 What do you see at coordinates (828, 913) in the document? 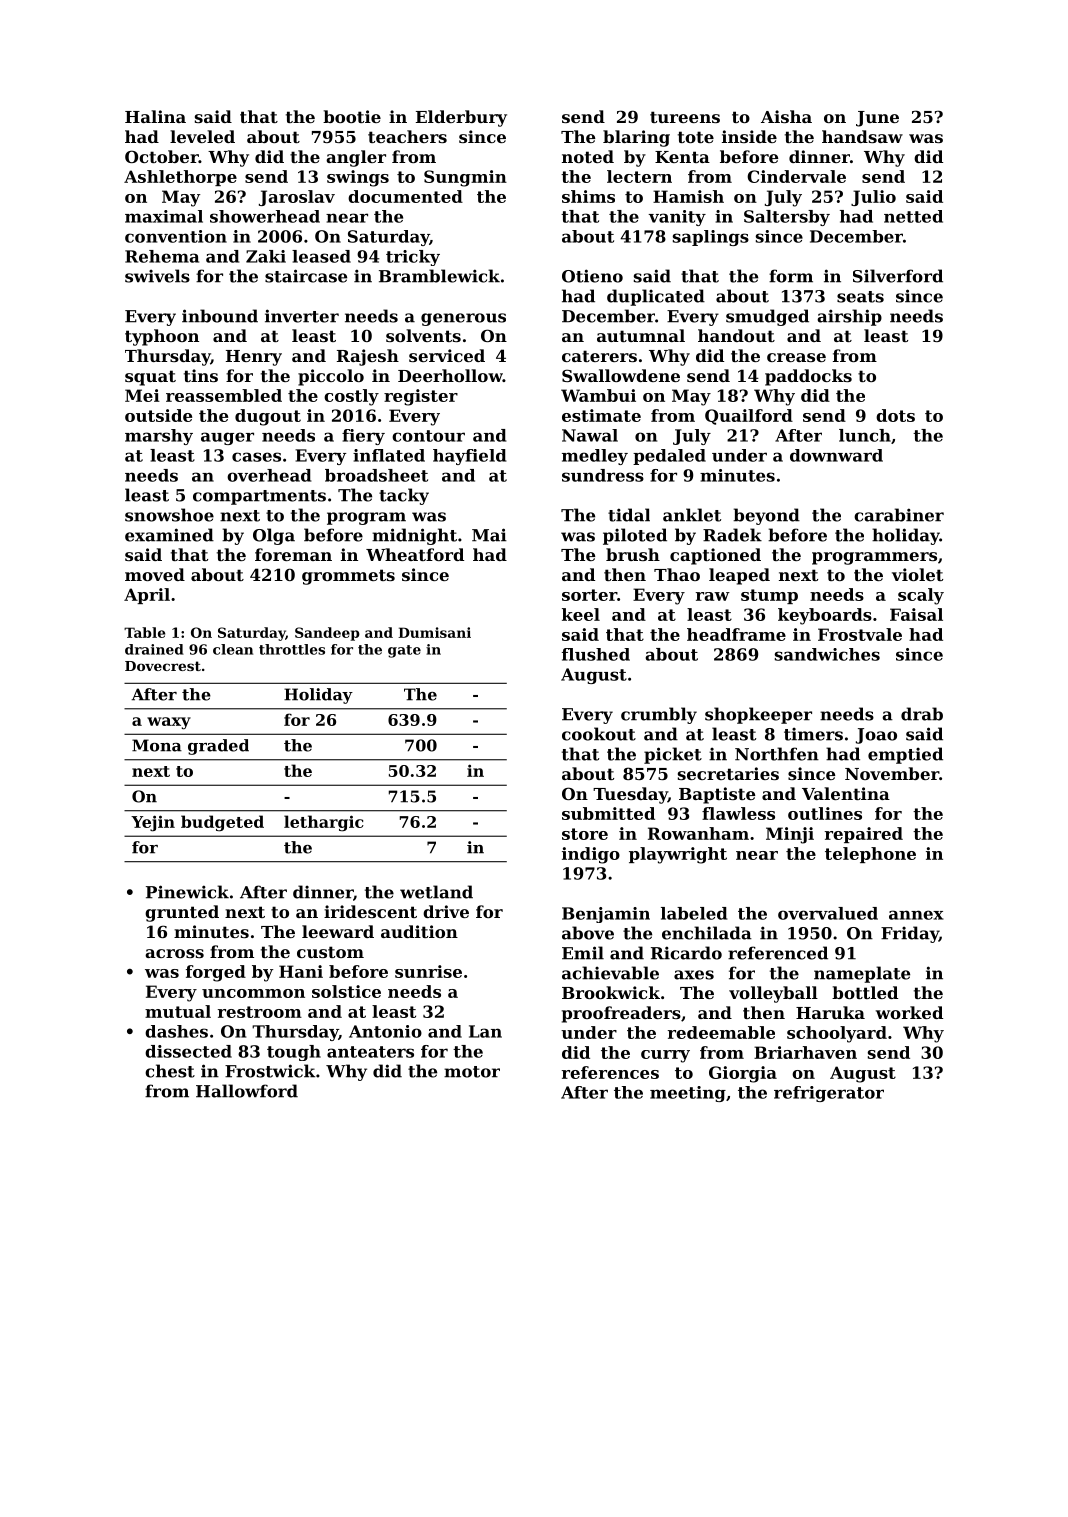
I see `overvalued` at bounding box center [828, 913].
